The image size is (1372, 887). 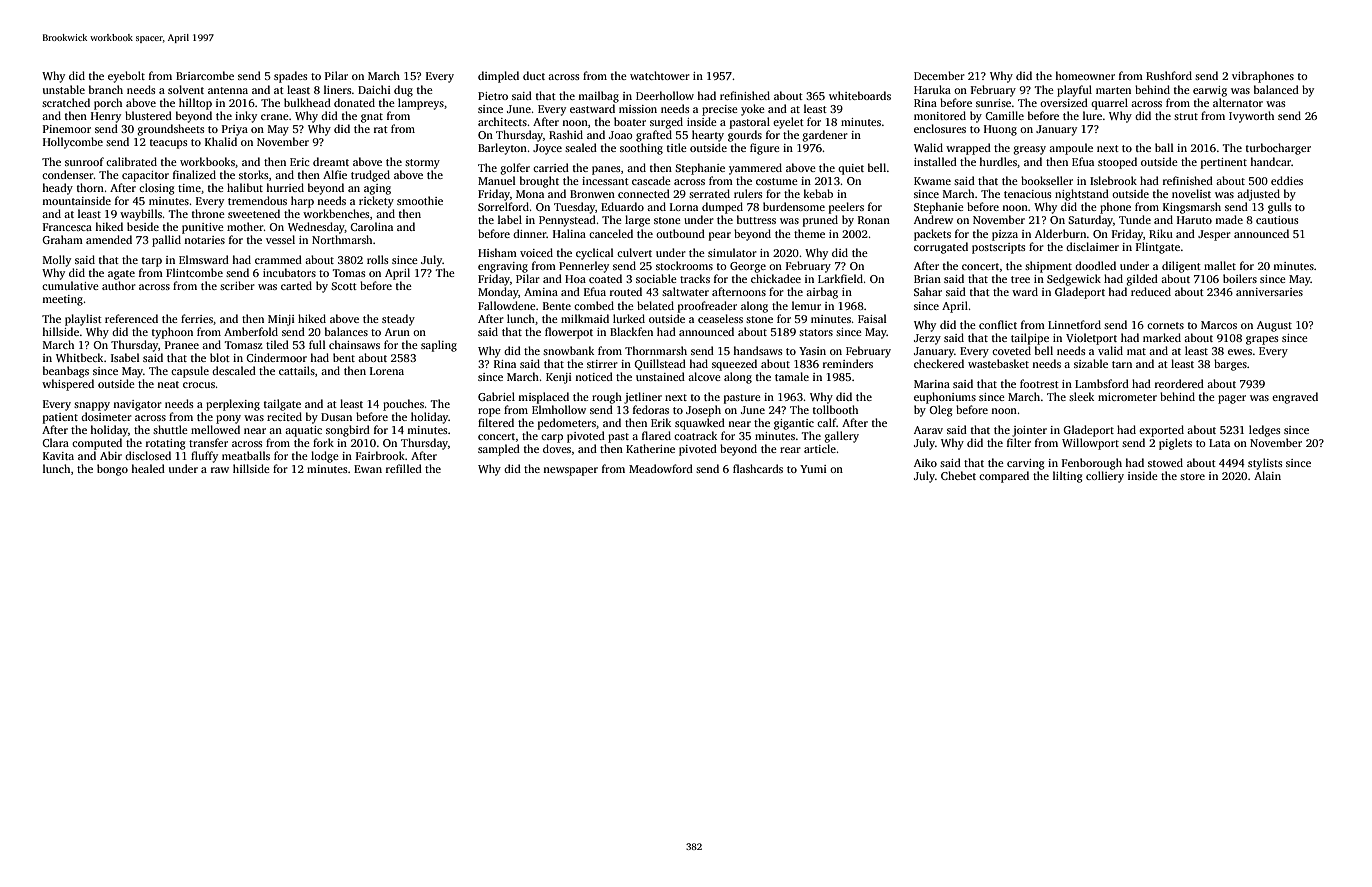 What do you see at coordinates (228, 419) in the image?
I see `pony` at bounding box center [228, 419].
